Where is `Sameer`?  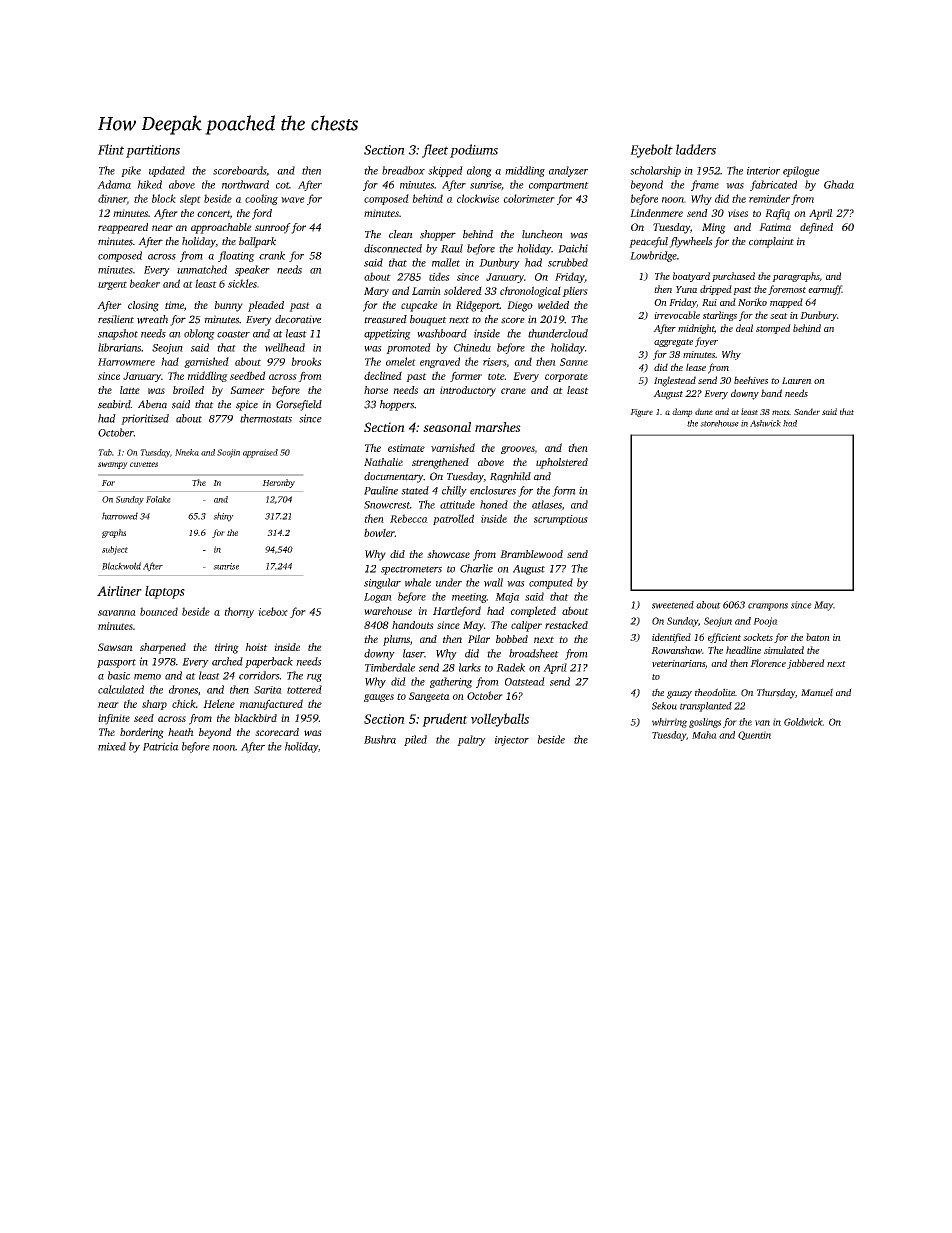
Sameer is located at coordinates (247, 390).
